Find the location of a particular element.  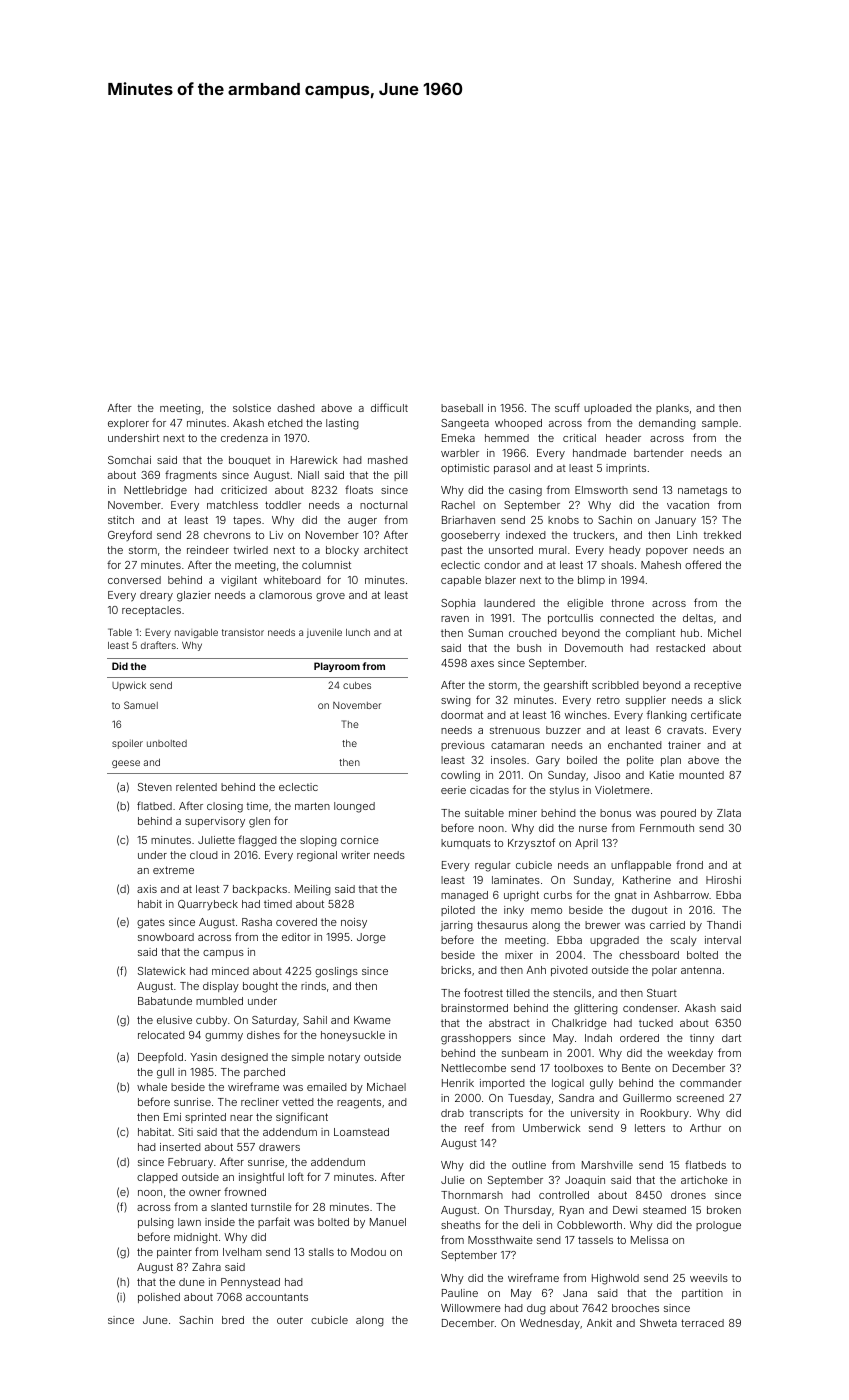

Sophia is located at coordinates (458, 604).
